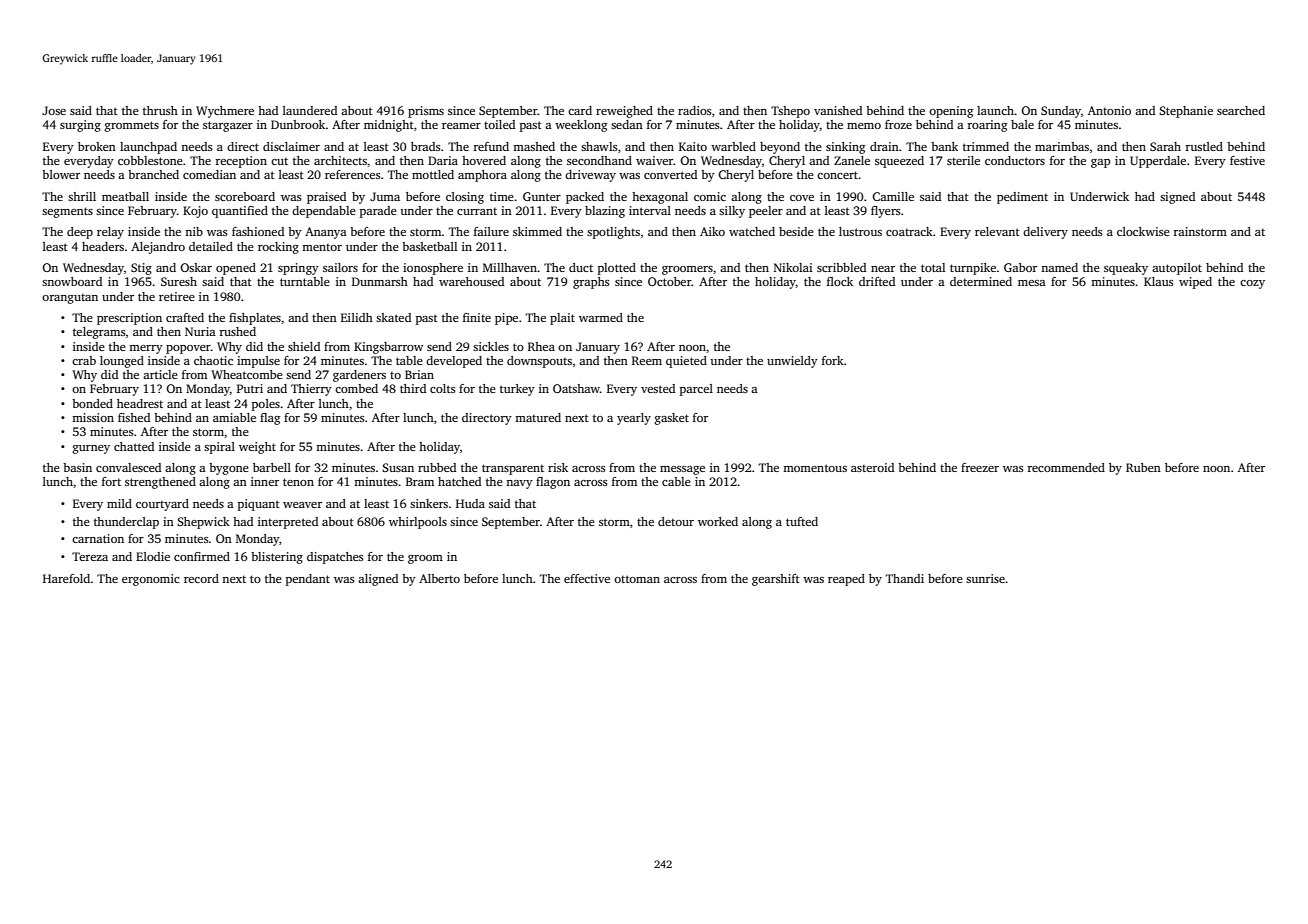 The width and height of the document is (1308, 924). What do you see at coordinates (985, 578) in the document?
I see `sunrise` at bounding box center [985, 578].
